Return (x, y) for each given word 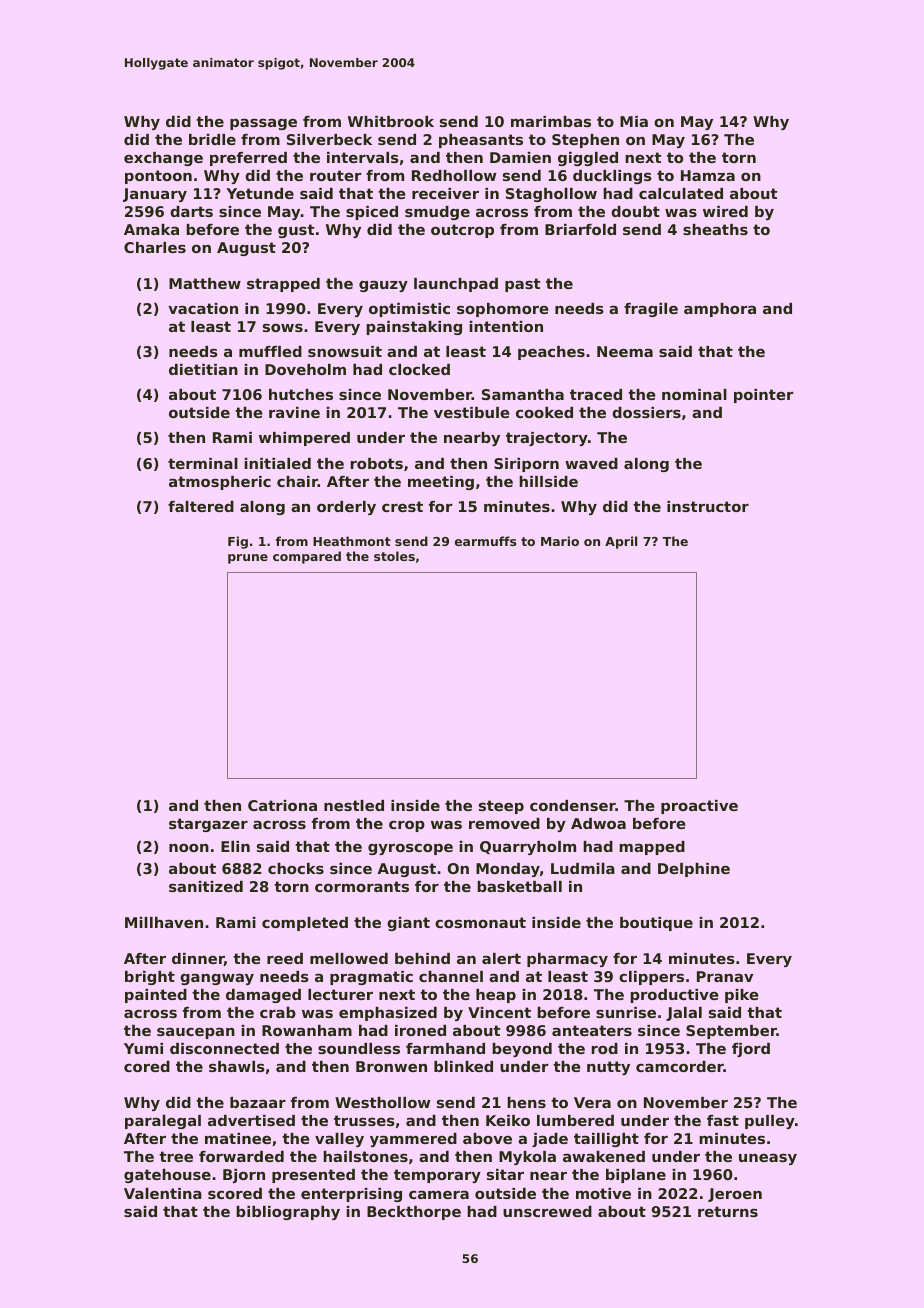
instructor (708, 506)
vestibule (472, 412)
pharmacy (567, 960)
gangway (217, 979)
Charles (155, 247)
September (731, 1032)
